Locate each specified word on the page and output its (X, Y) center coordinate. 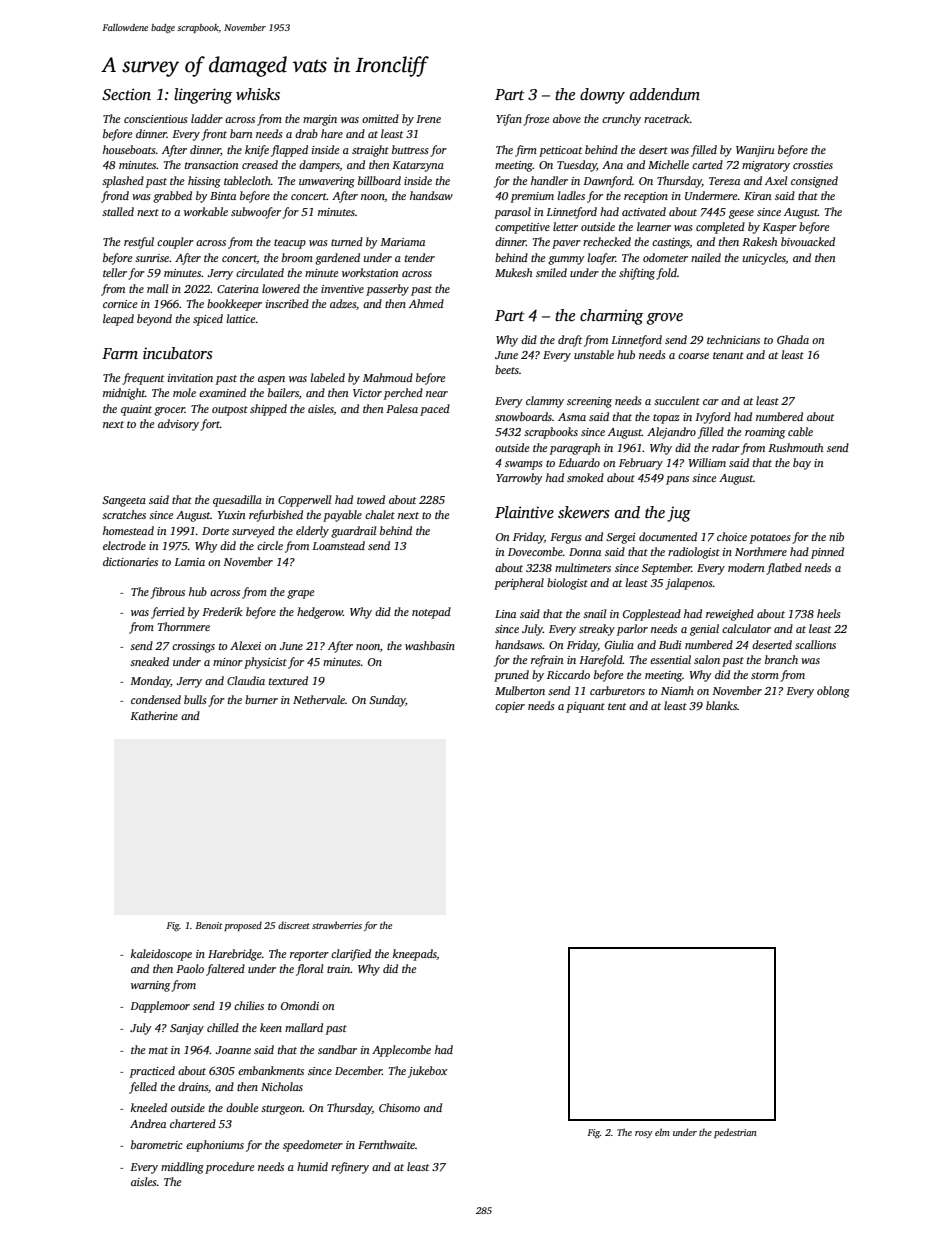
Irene (428, 119)
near (437, 394)
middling (182, 1168)
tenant (728, 355)
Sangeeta (124, 501)
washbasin (430, 645)
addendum (665, 94)
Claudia (246, 680)
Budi (670, 644)
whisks (258, 94)
